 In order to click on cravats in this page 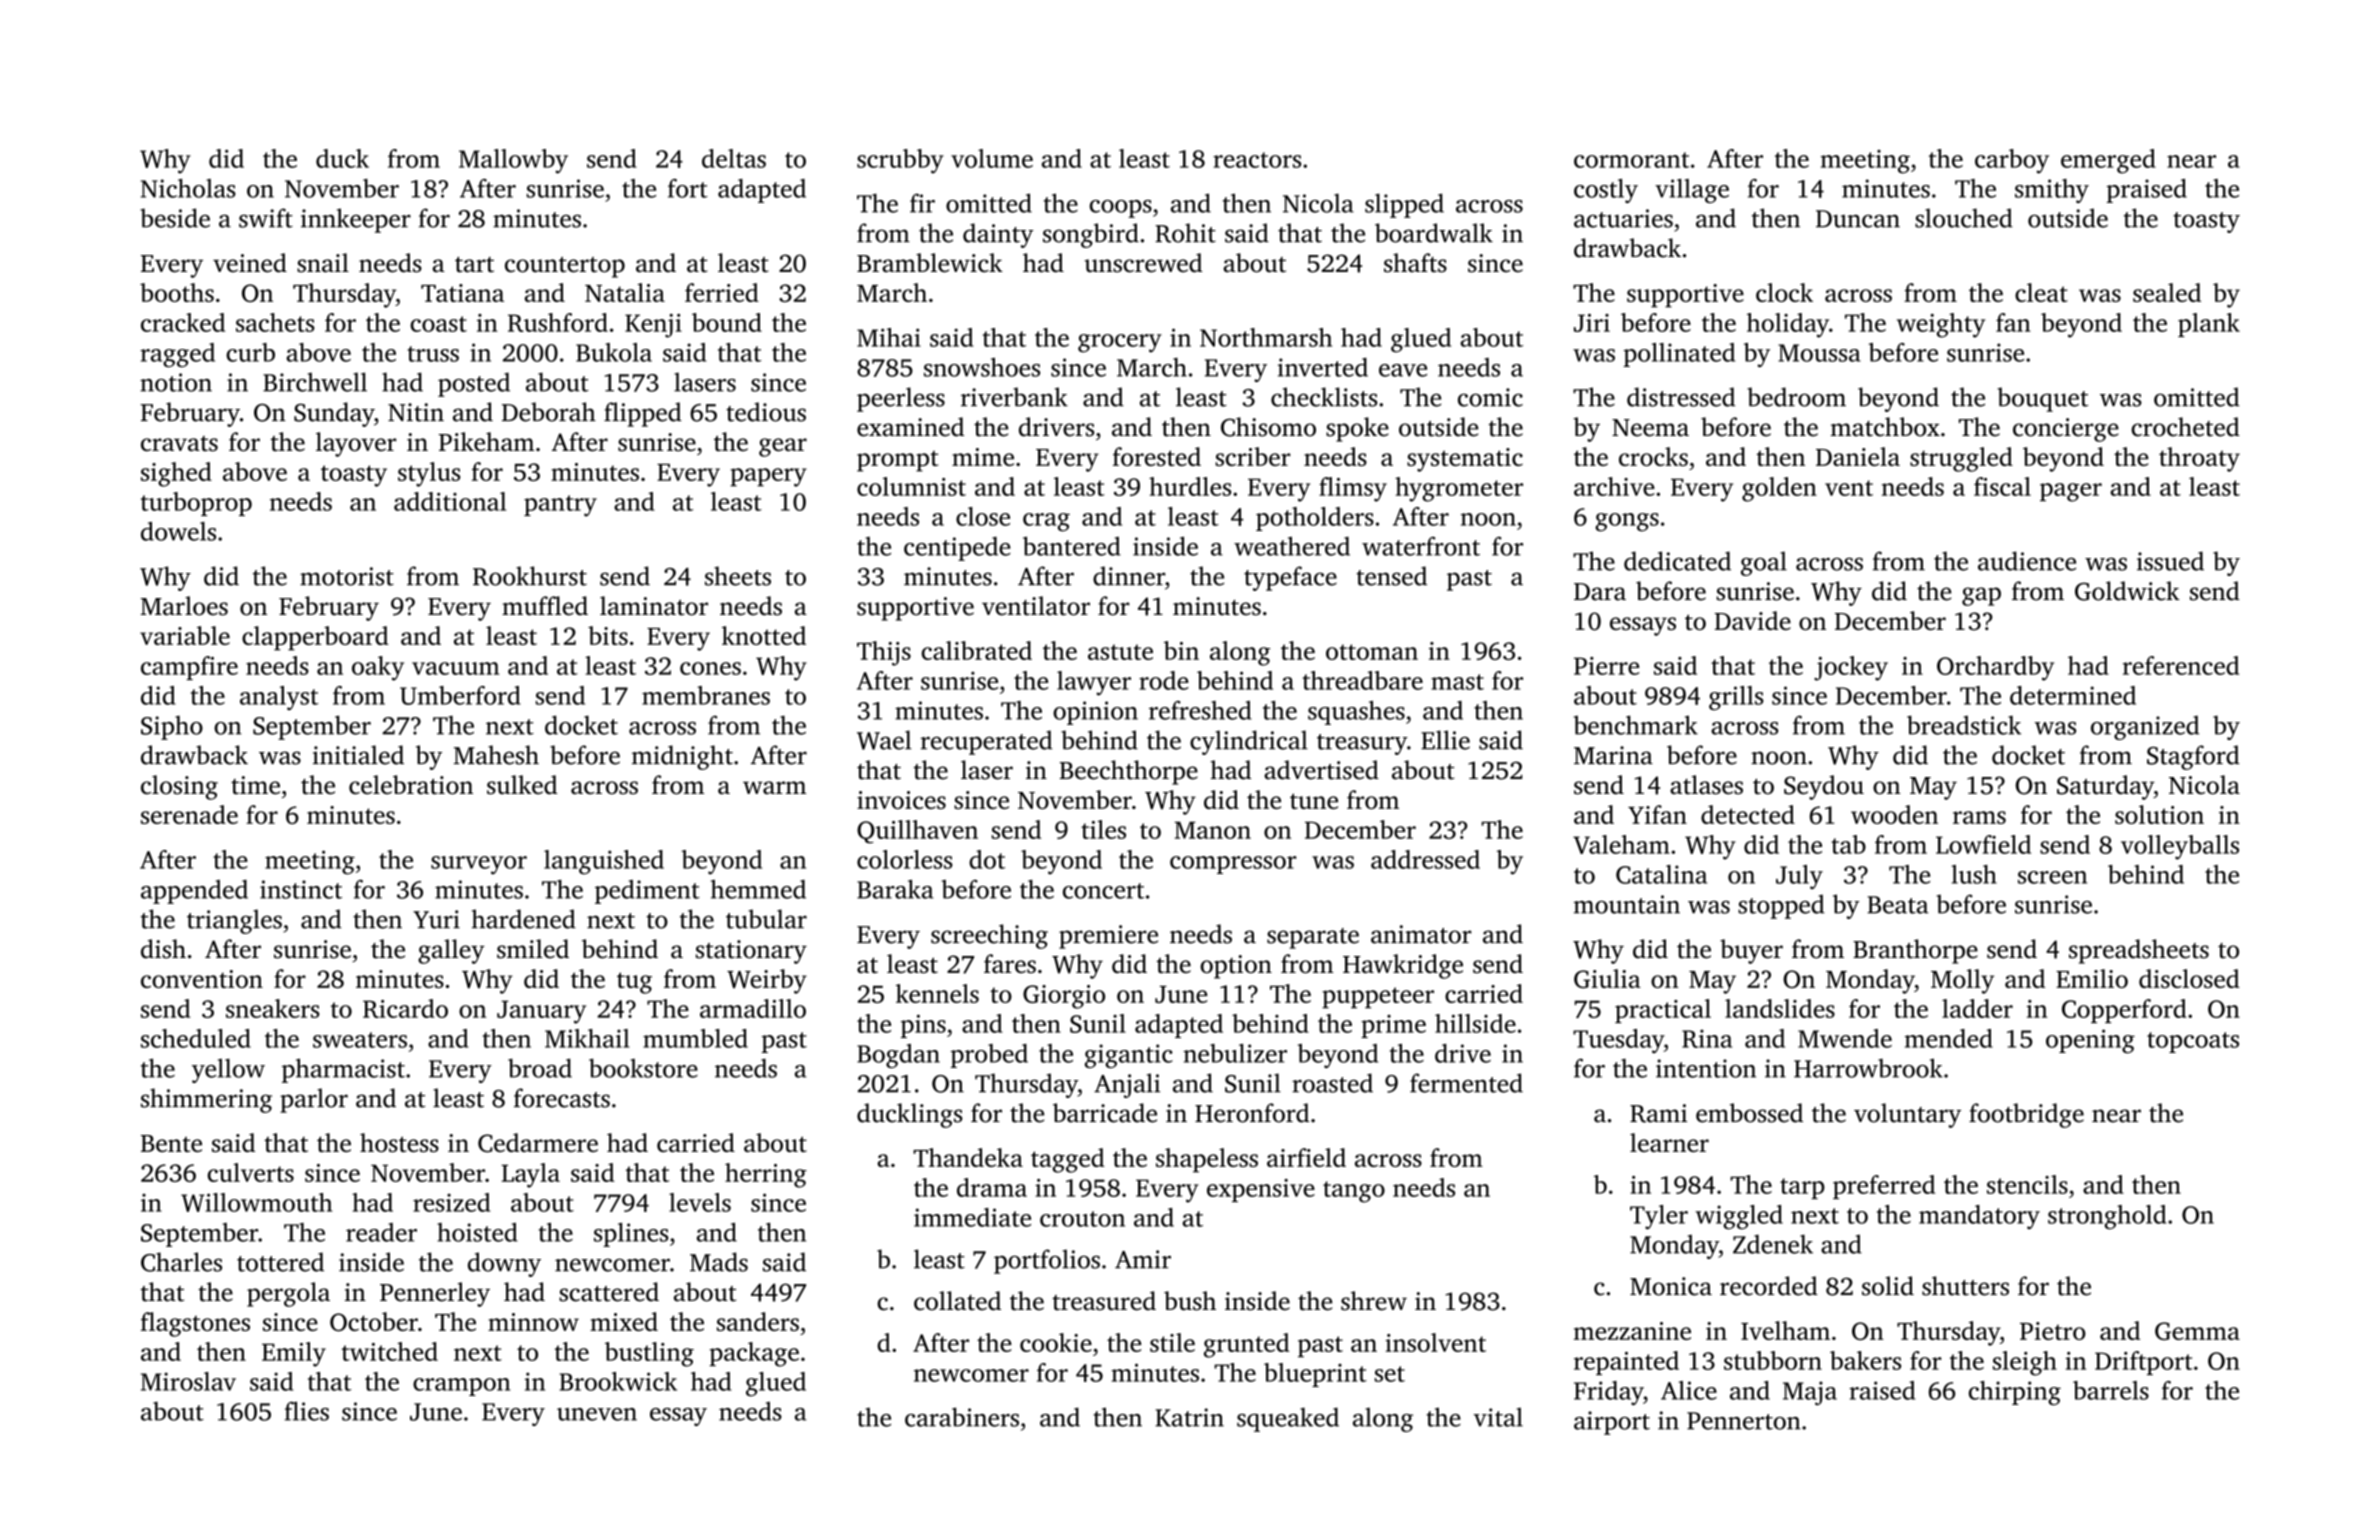, I will do `click(179, 443)`.
